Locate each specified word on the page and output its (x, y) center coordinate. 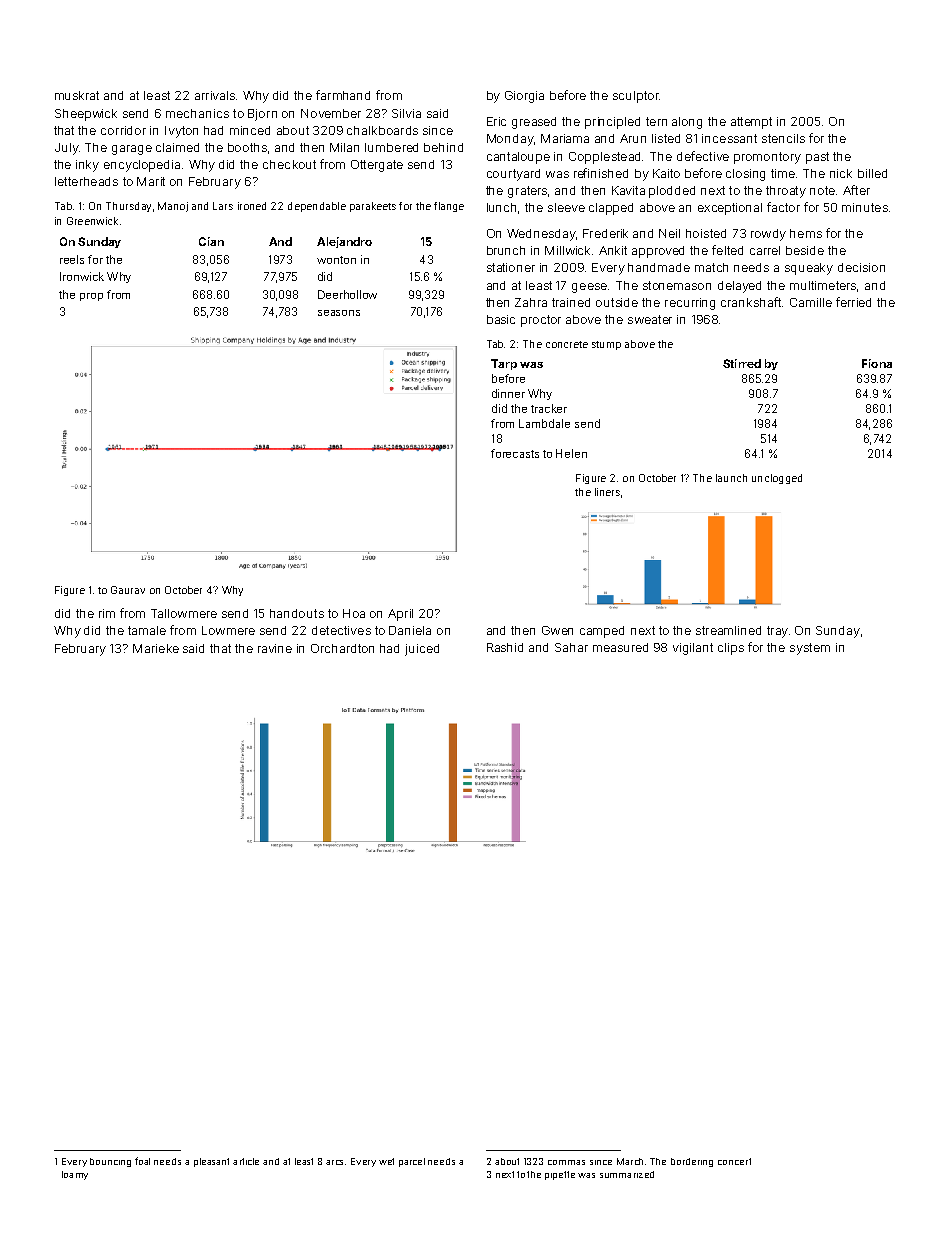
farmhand (343, 95)
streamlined (728, 630)
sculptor (636, 97)
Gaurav (128, 590)
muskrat (77, 95)
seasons (339, 313)
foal (142, 1161)
